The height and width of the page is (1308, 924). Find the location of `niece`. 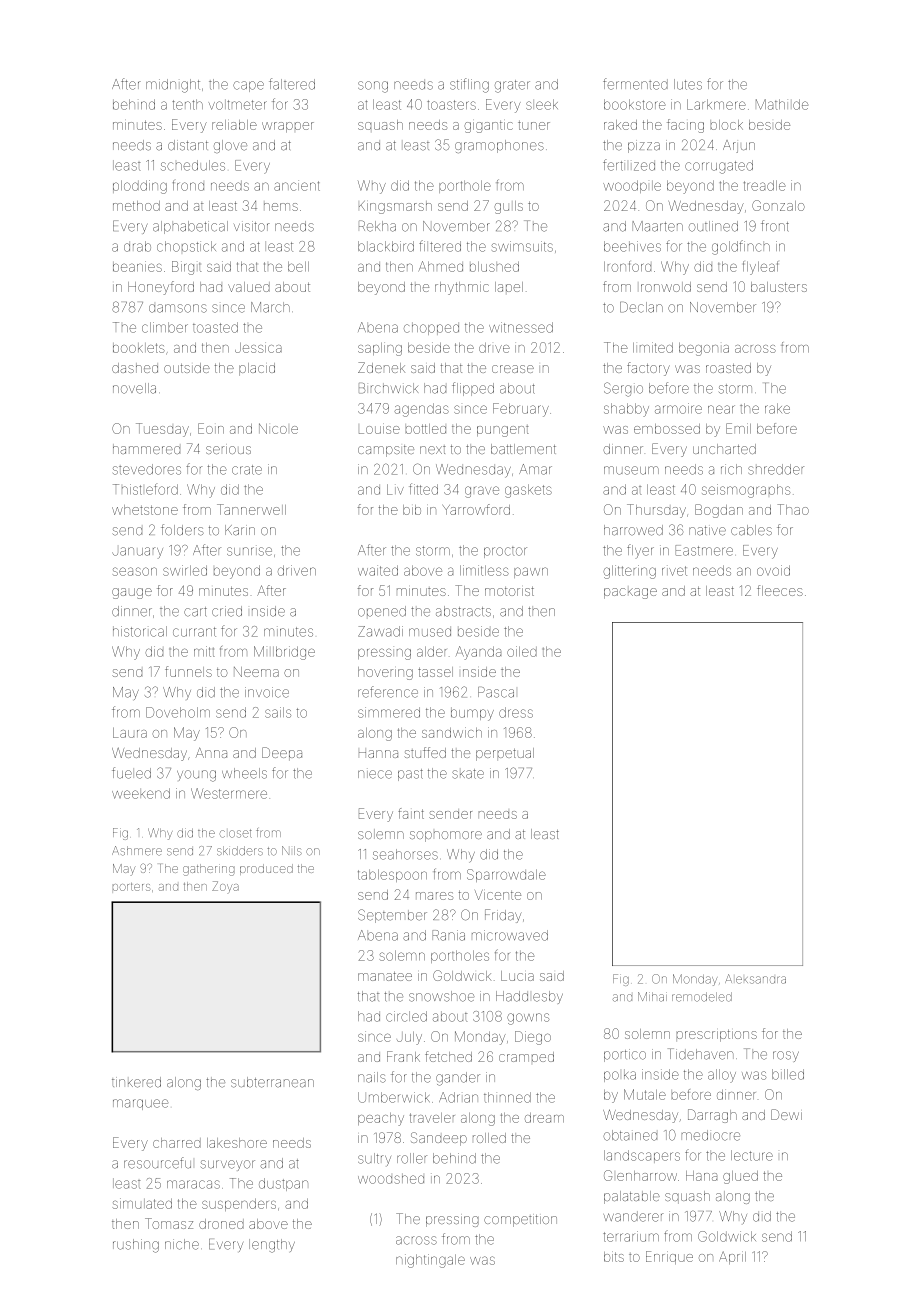

niece is located at coordinates (375, 774).
